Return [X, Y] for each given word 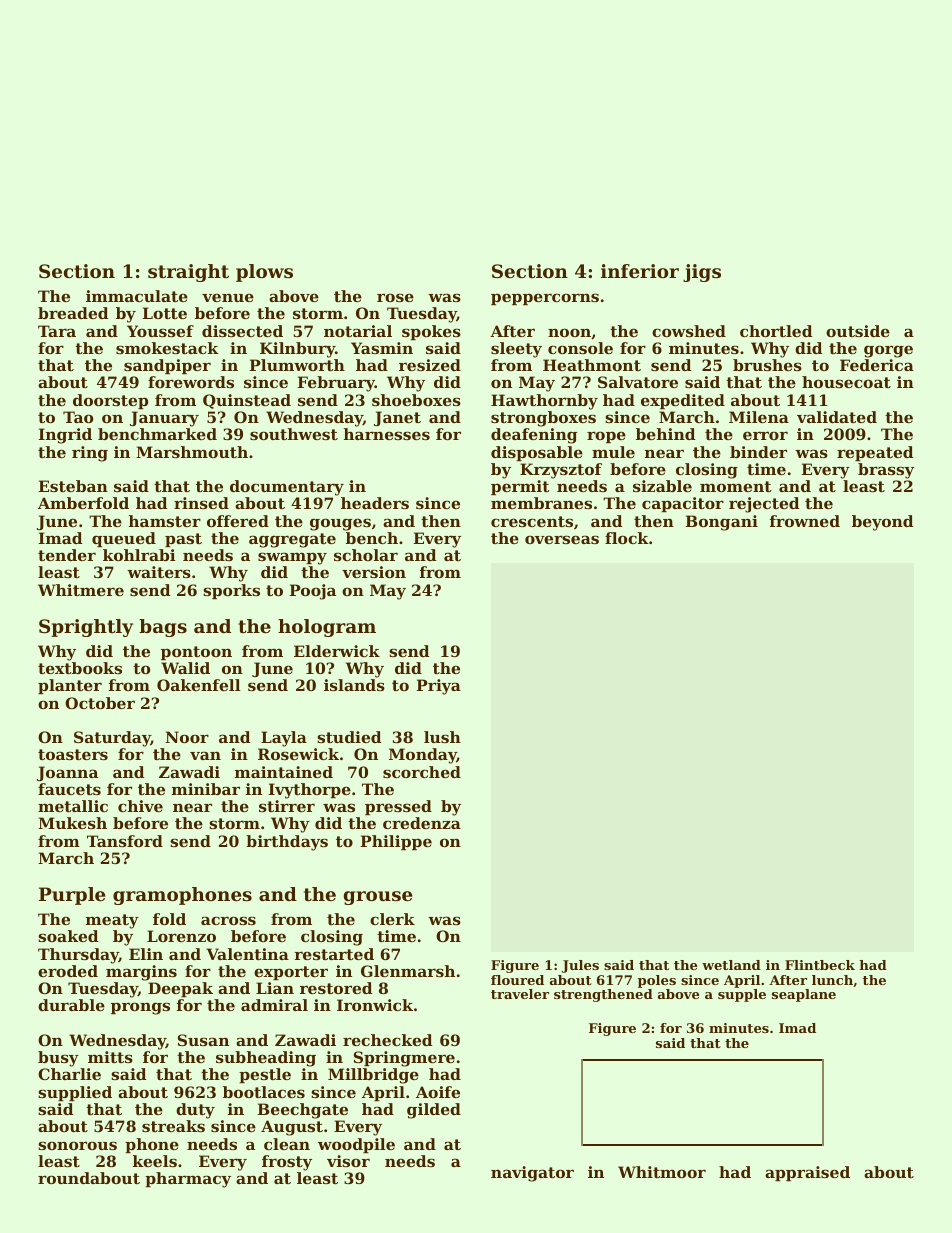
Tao [78, 417]
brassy [886, 471]
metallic [73, 806]
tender [67, 555]
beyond [882, 523]
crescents [532, 521]
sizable [662, 486]
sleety [516, 350]
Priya [439, 687]
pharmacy [188, 1180]
